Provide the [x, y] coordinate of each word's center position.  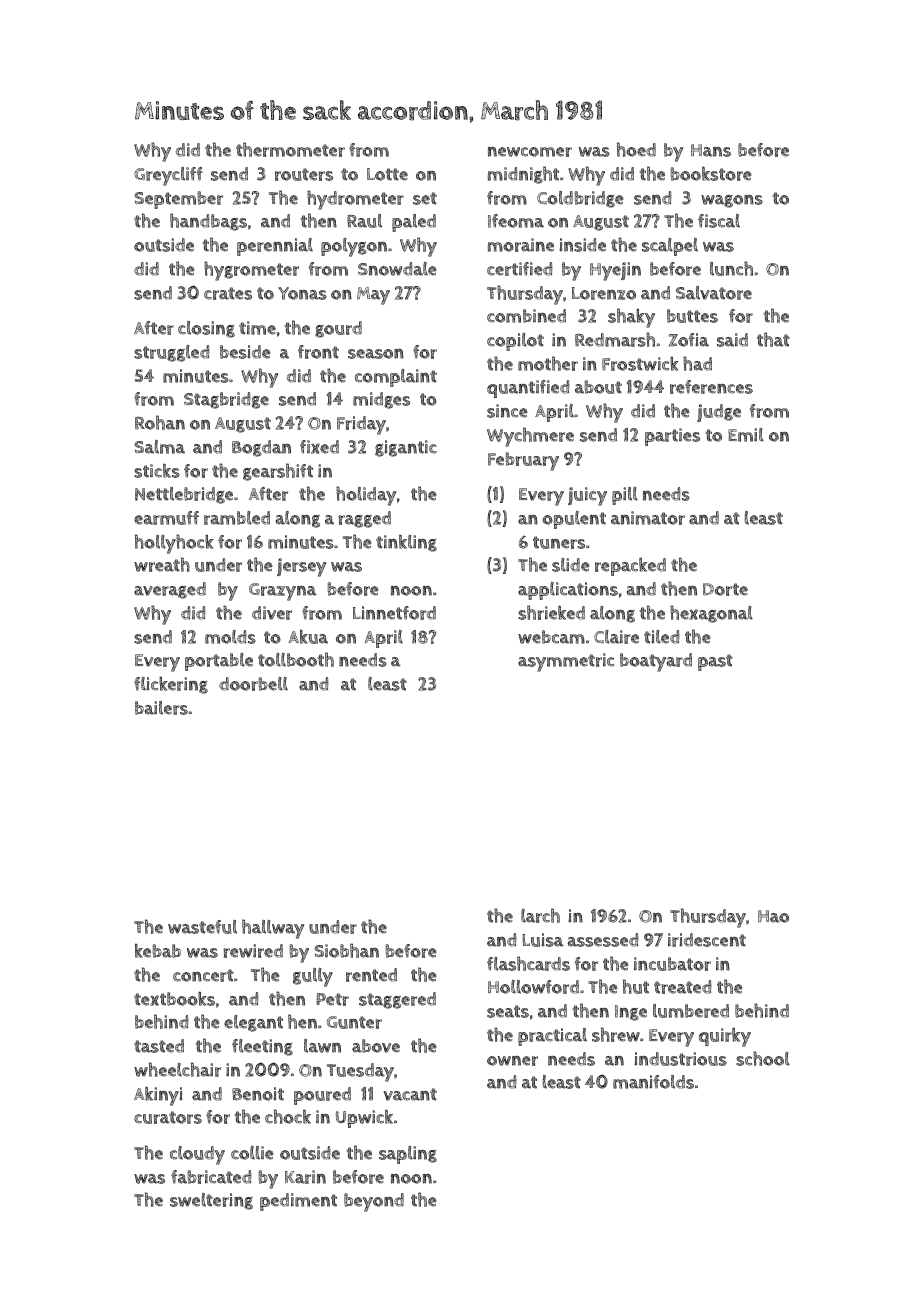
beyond [374, 1202]
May [373, 296]
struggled [172, 353]
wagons [732, 201]
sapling [408, 1155]
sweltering [211, 1201]
